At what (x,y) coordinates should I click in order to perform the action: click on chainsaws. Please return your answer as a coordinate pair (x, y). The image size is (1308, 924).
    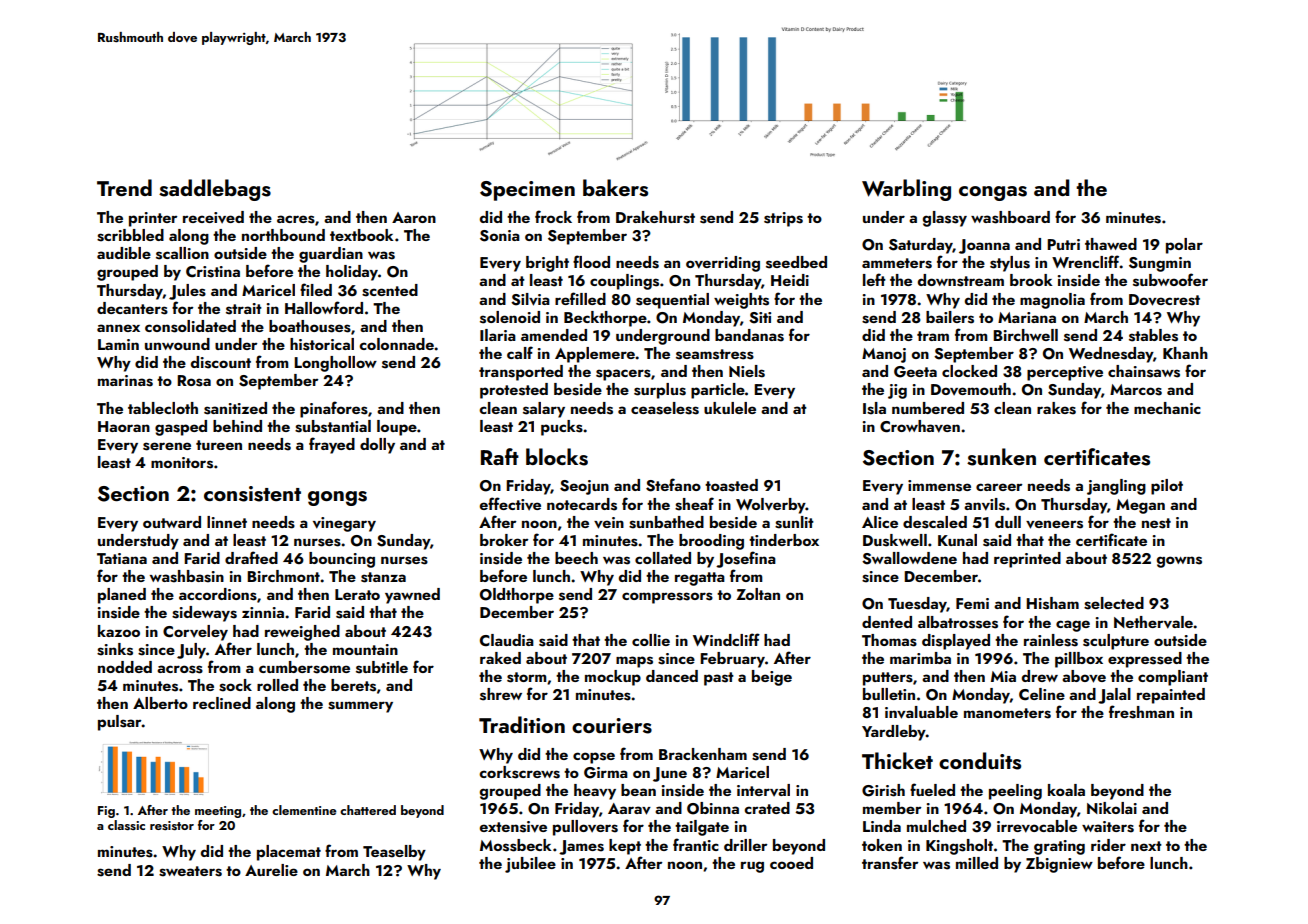
    Looking at the image, I should click on (1144, 371).
